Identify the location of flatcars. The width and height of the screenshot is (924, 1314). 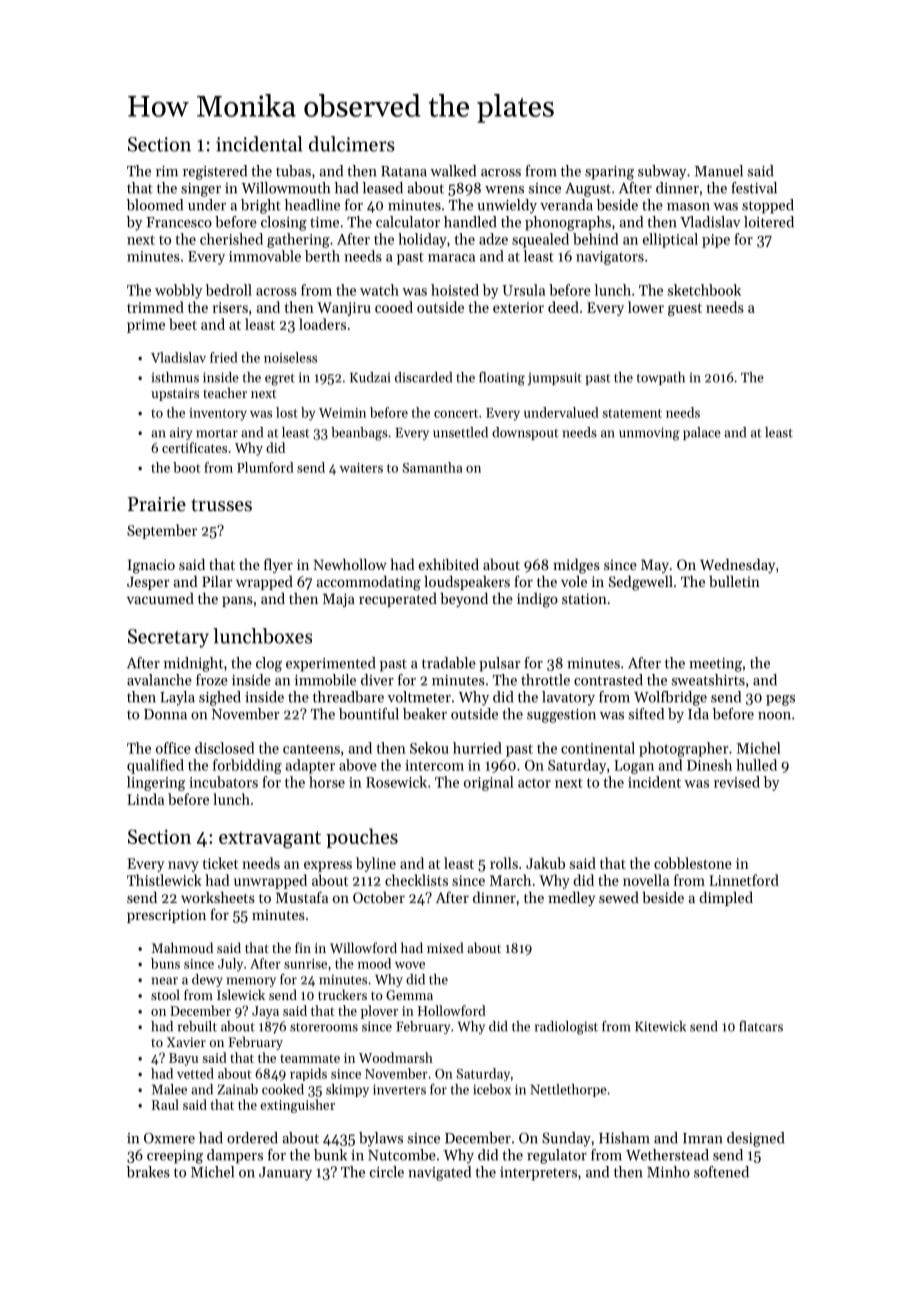
(761, 1026).
